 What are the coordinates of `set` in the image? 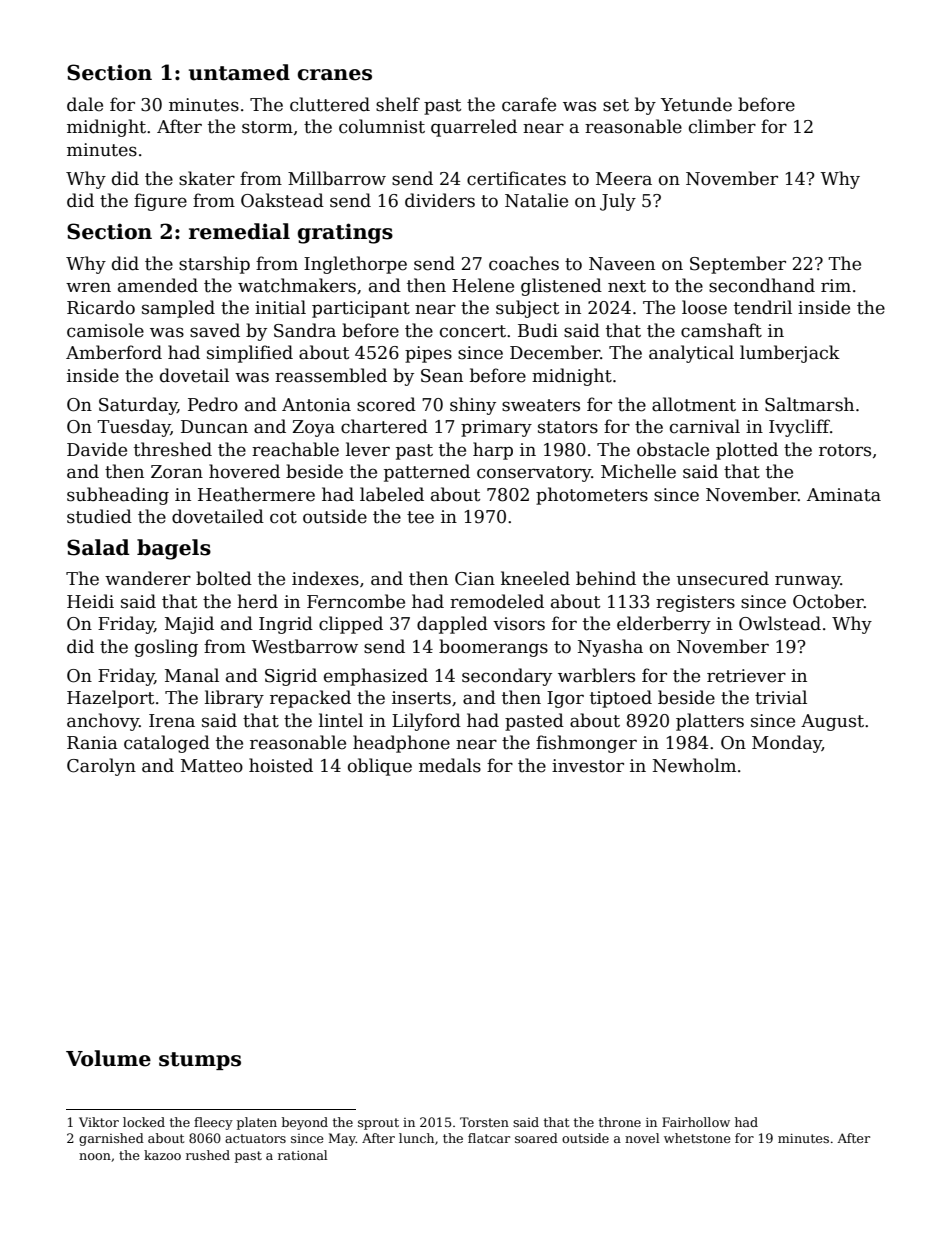 It's located at (616, 105).
